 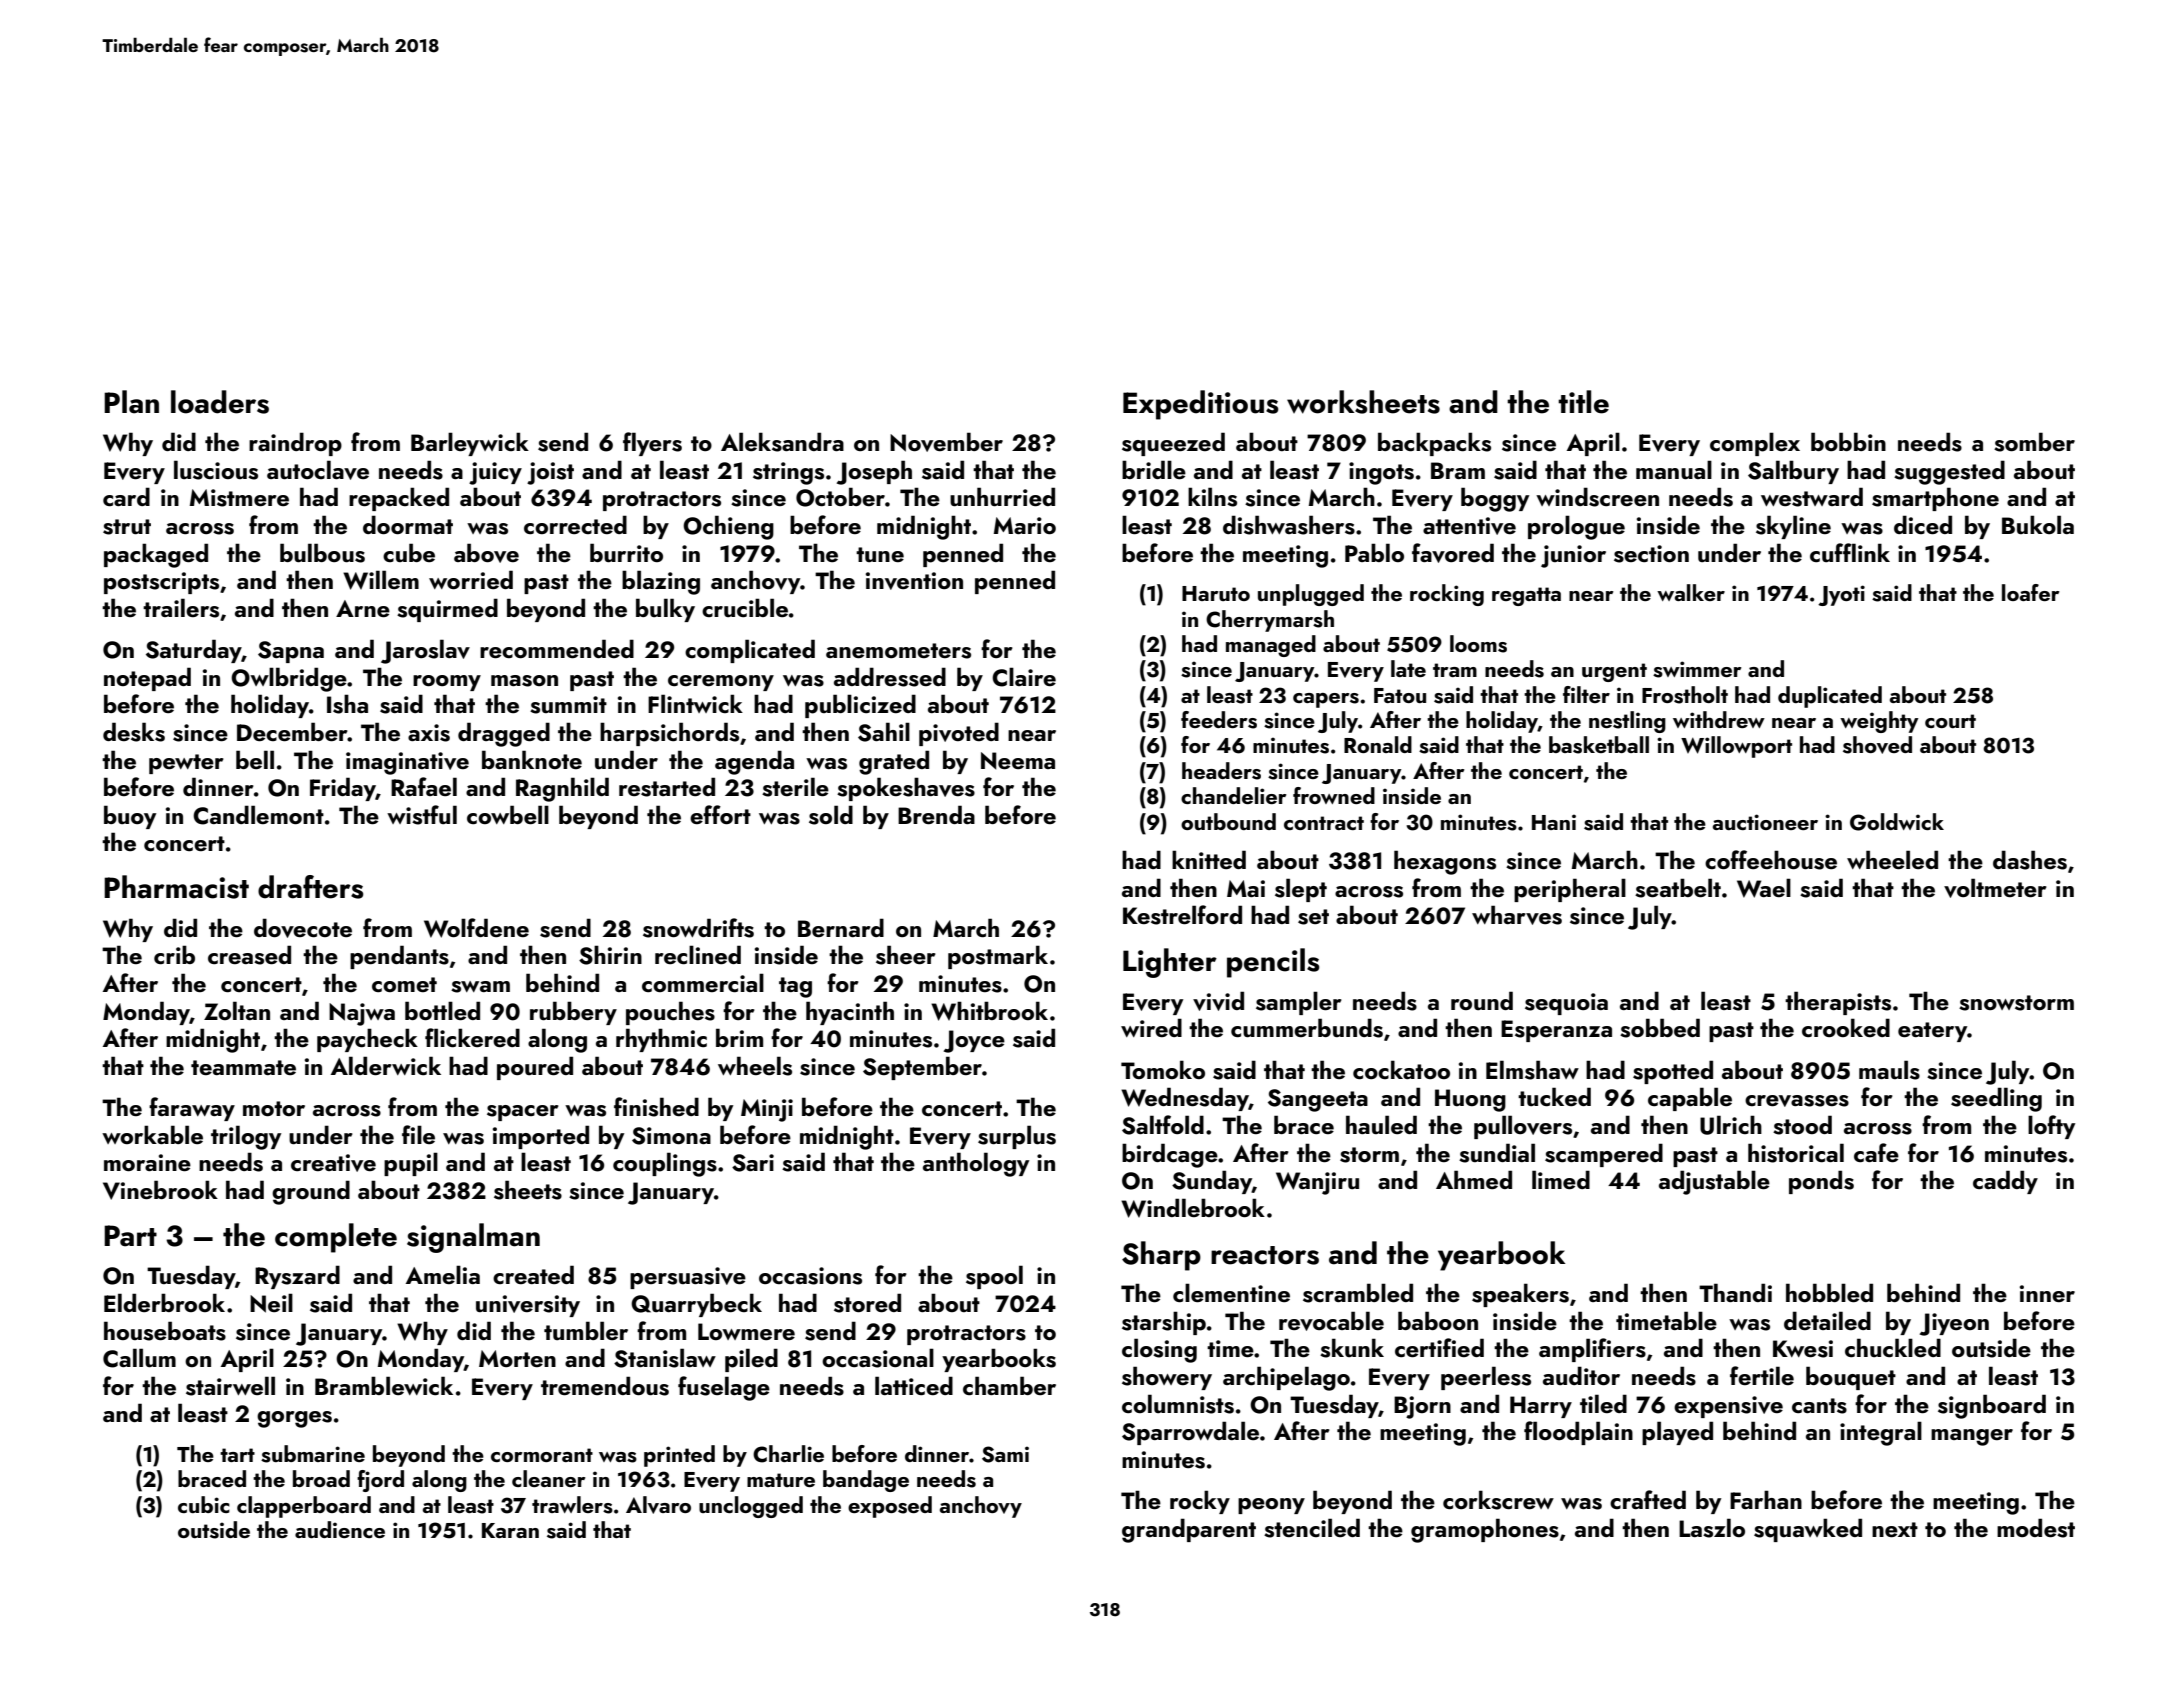 What do you see at coordinates (1163, 1069) in the screenshot?
I see `Tomoko` at bounding box center [1163, 1069].
